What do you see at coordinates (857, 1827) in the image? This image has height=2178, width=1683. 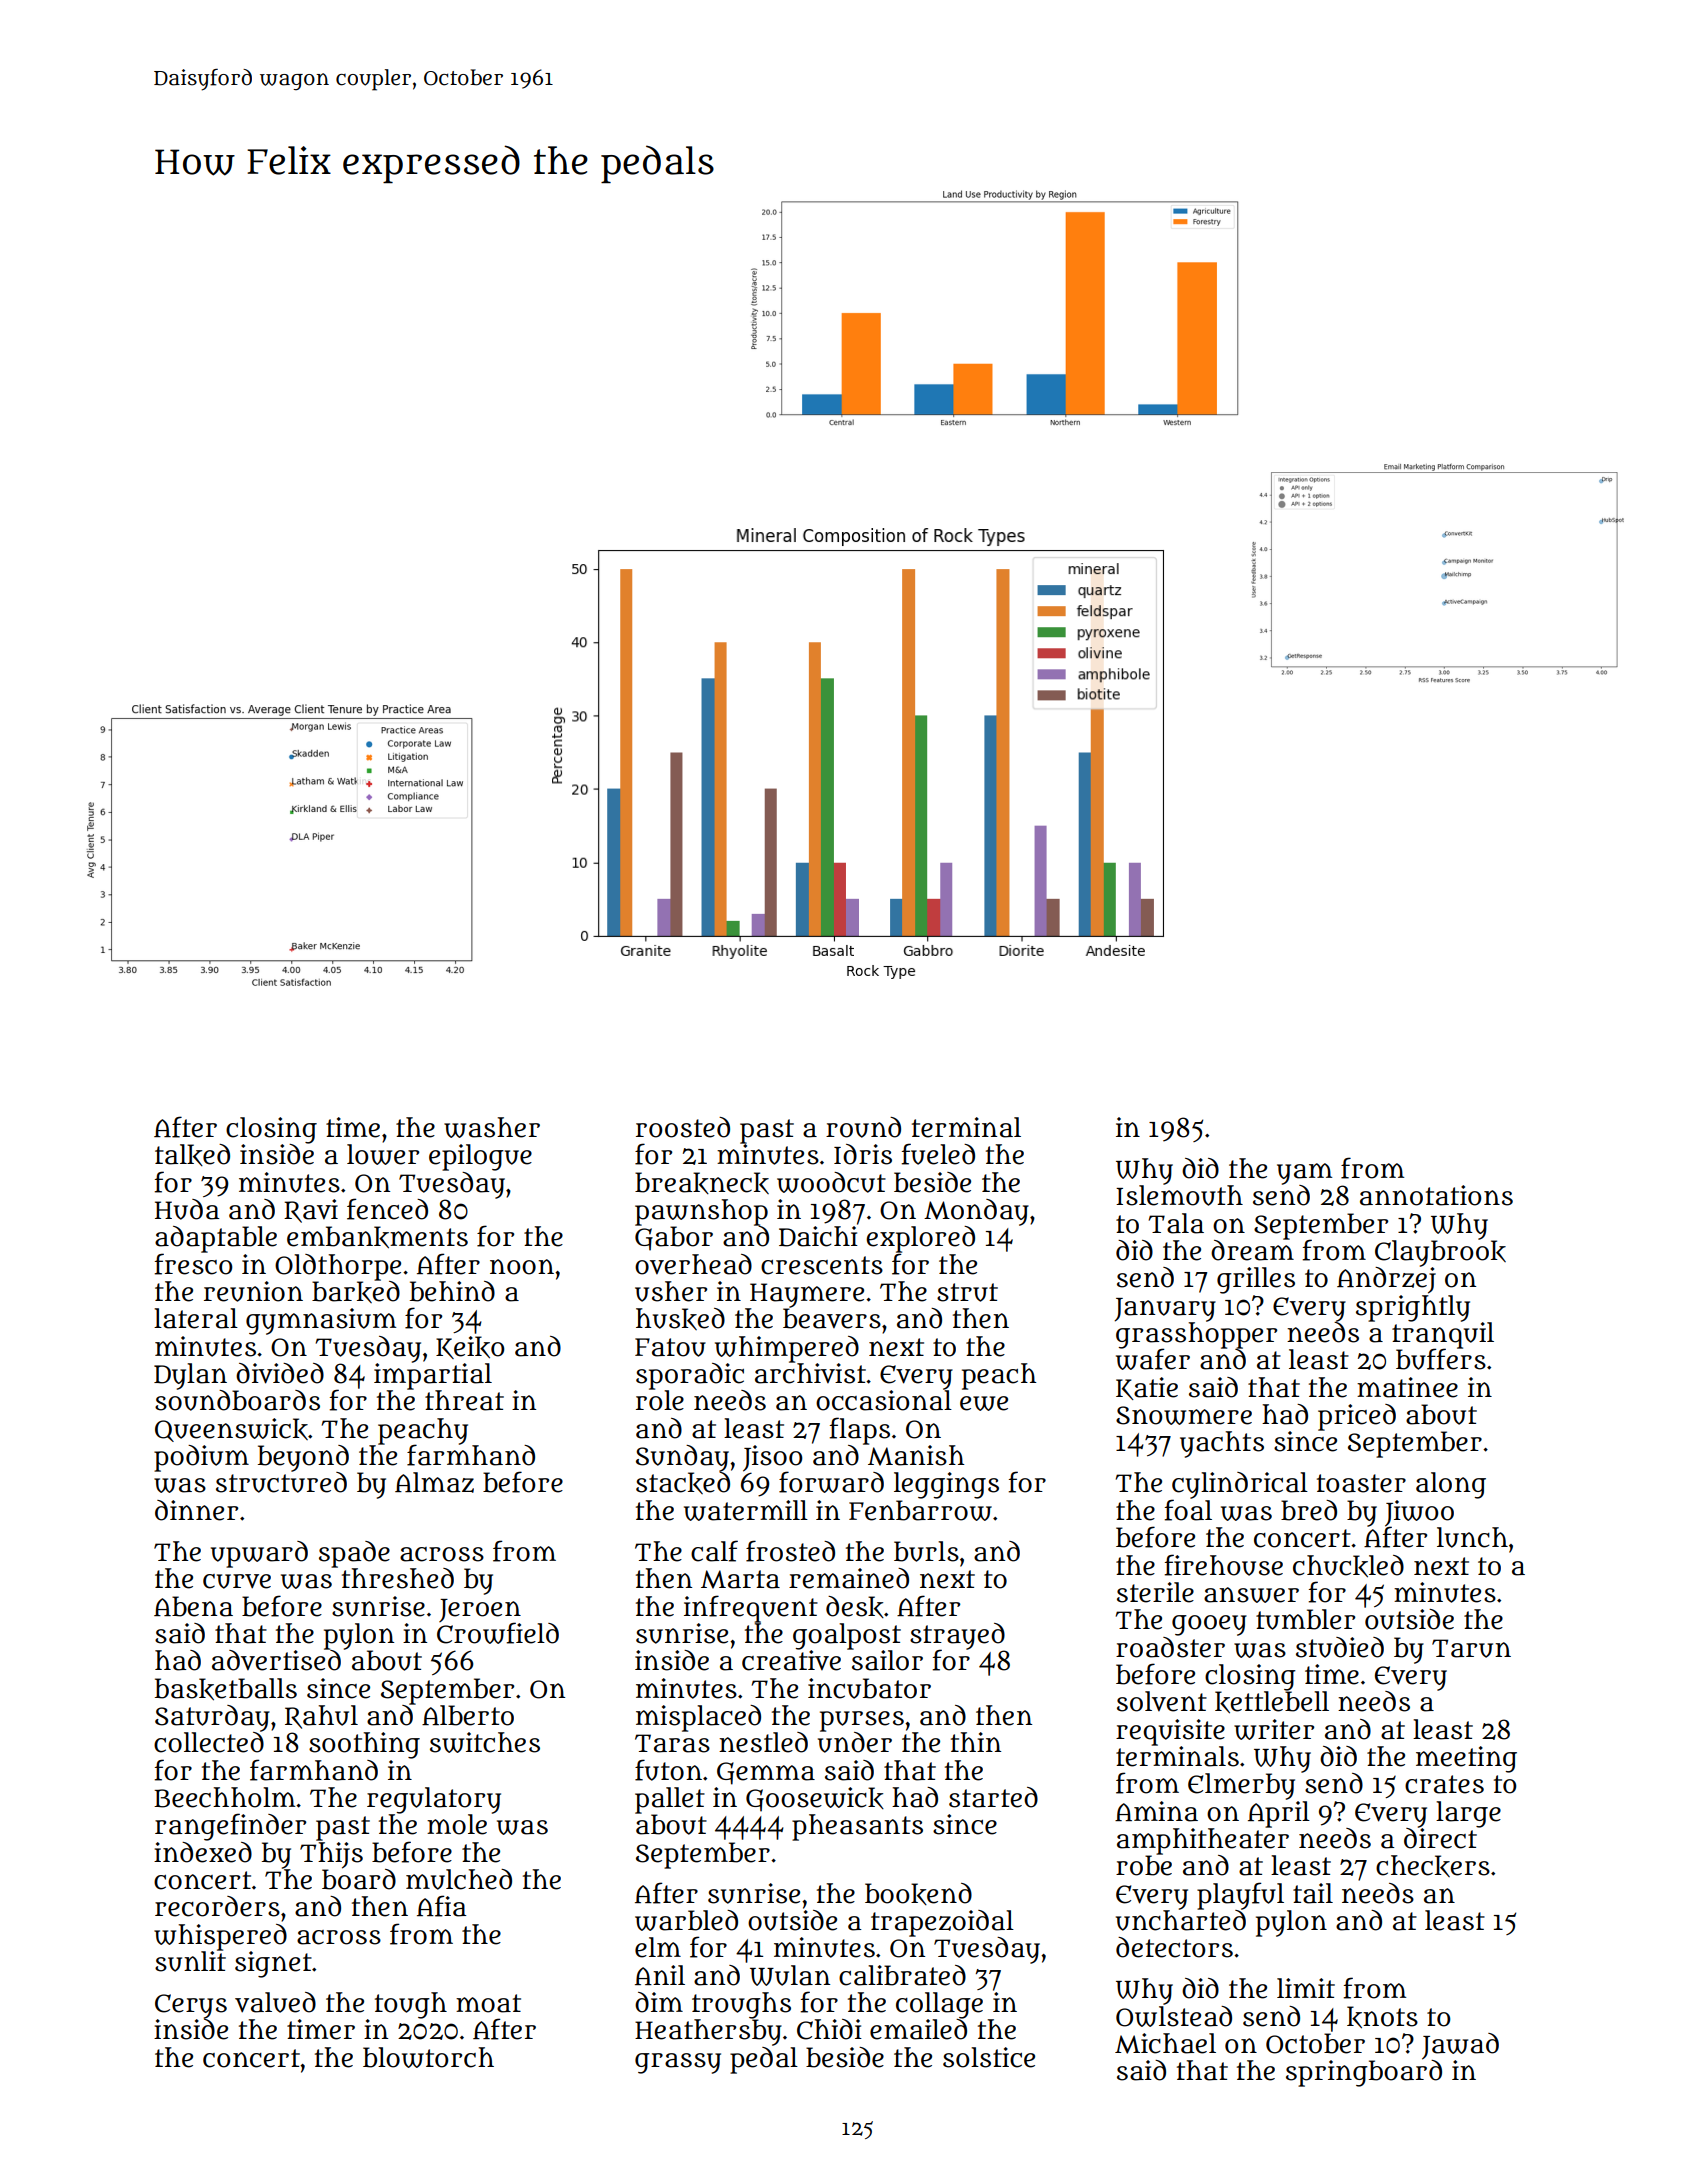 I see `pheasants` at bounding box center [857, 1827].
